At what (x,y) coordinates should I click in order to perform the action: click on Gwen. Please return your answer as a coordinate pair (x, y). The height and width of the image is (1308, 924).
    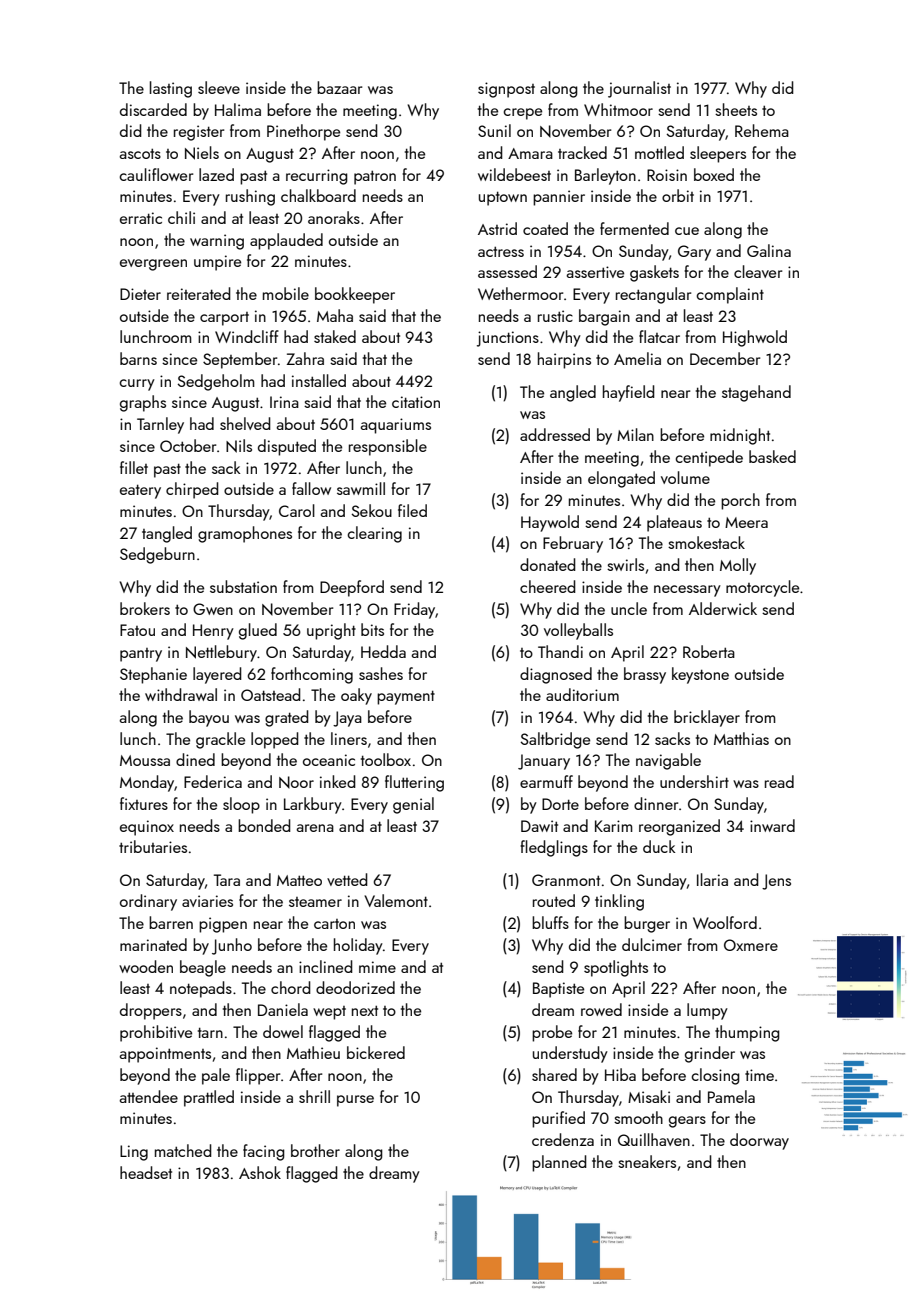
    Looking at the image, I should click on (213, 609).
